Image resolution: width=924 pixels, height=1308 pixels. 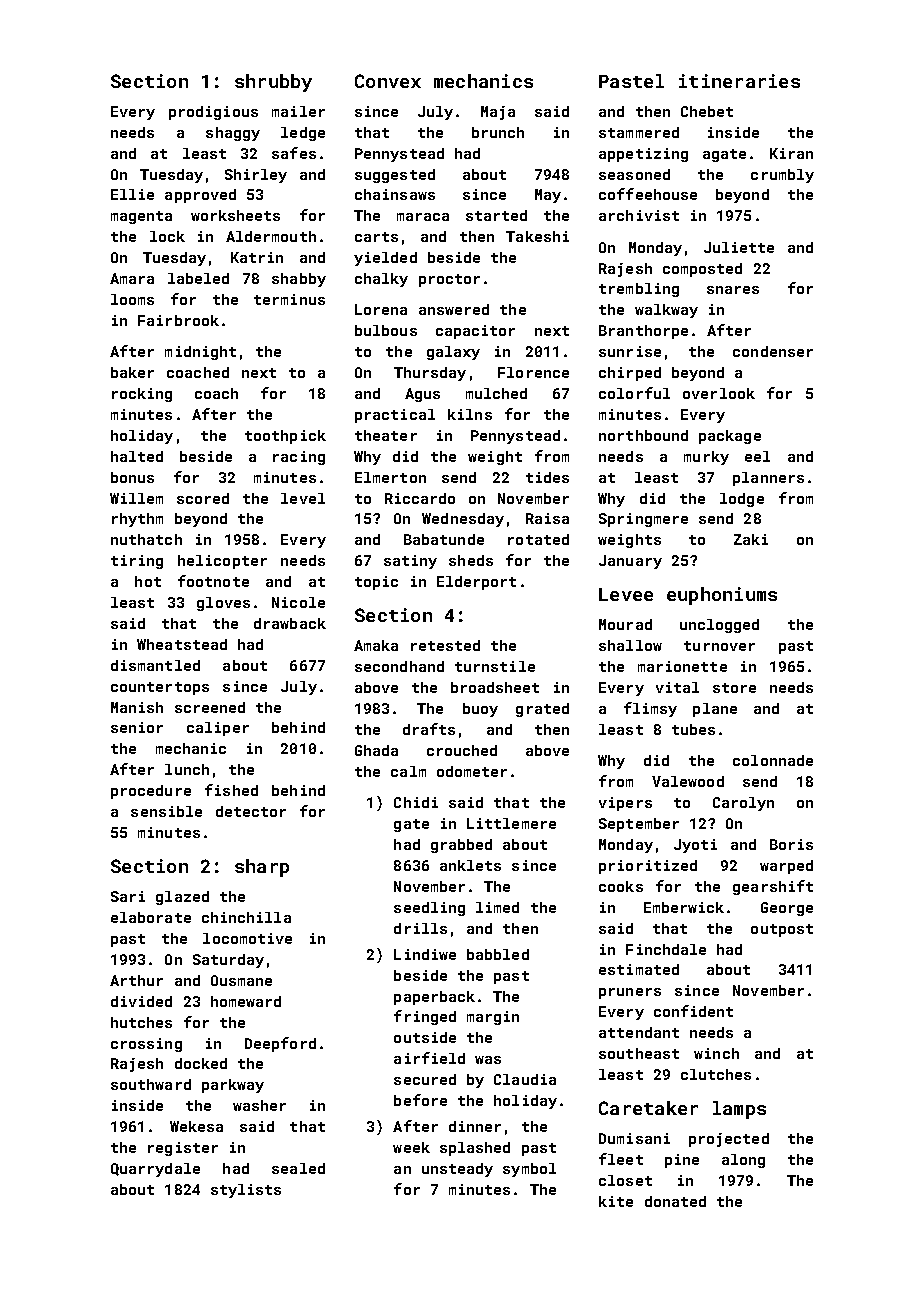 I want to click on shrubby, so click(x=273, y=83).
